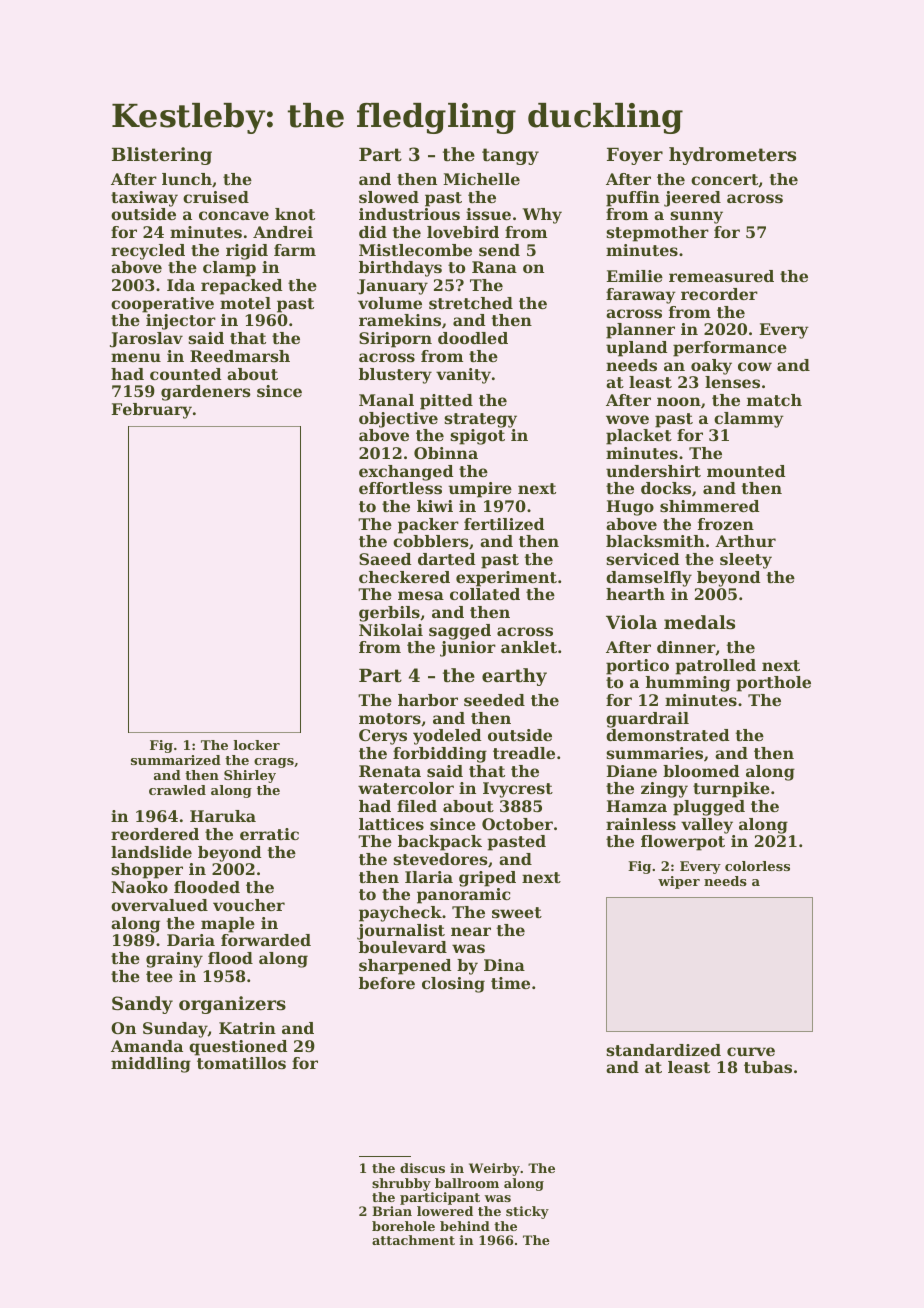  Describe the element at coordinates (746, 471) in the screenshot. I see `mounted` at that location.
